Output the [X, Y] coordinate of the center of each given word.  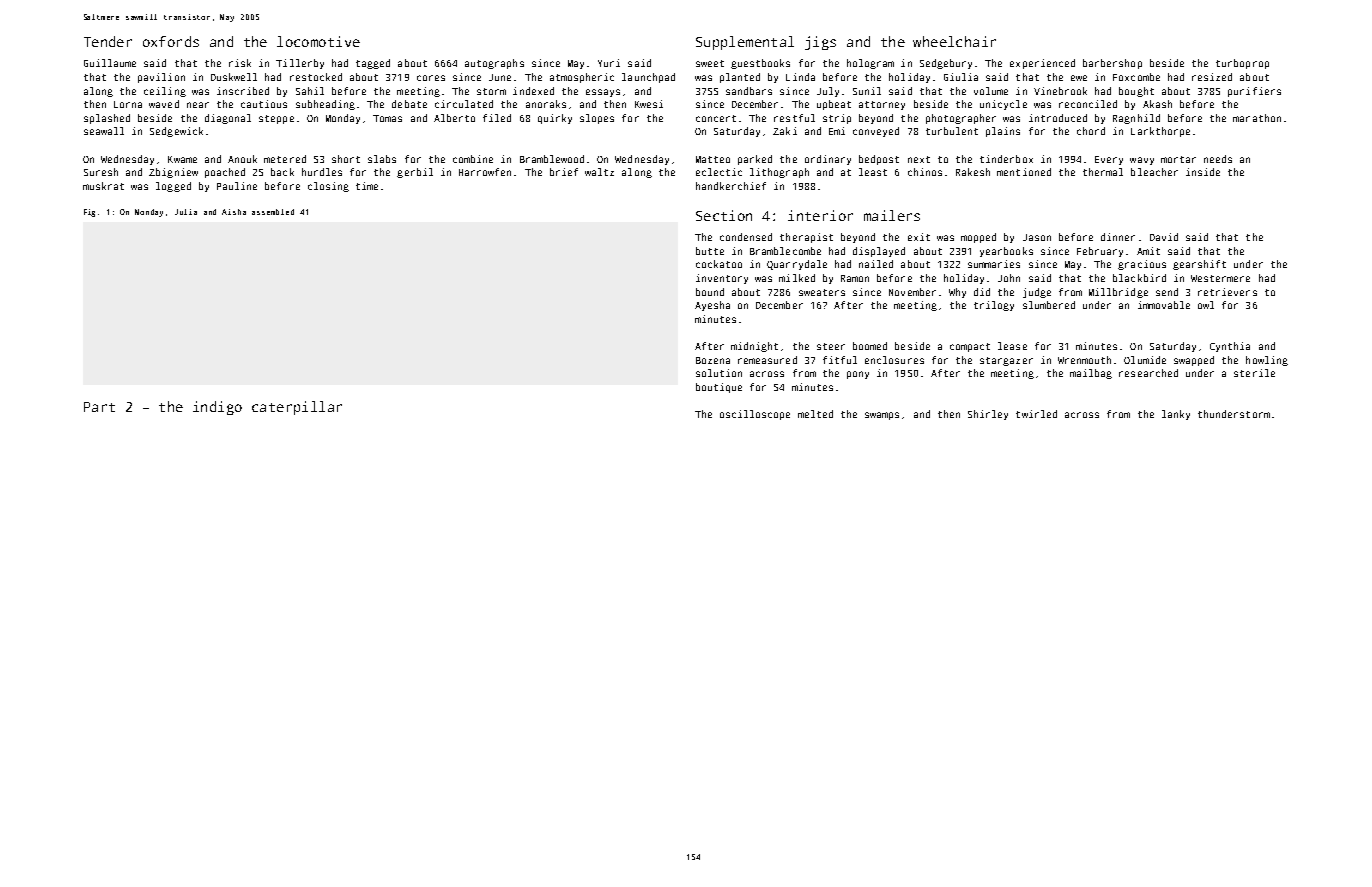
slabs [382, 159]
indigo [217, 408]
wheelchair [954, 41]
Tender [108, 41]
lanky [1176, 415]
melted [815, 414]
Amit [1148, 251]
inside [1203, 172]
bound [710, 292]
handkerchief [731, 186]
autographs [494, 64]
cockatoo [719, 264]
